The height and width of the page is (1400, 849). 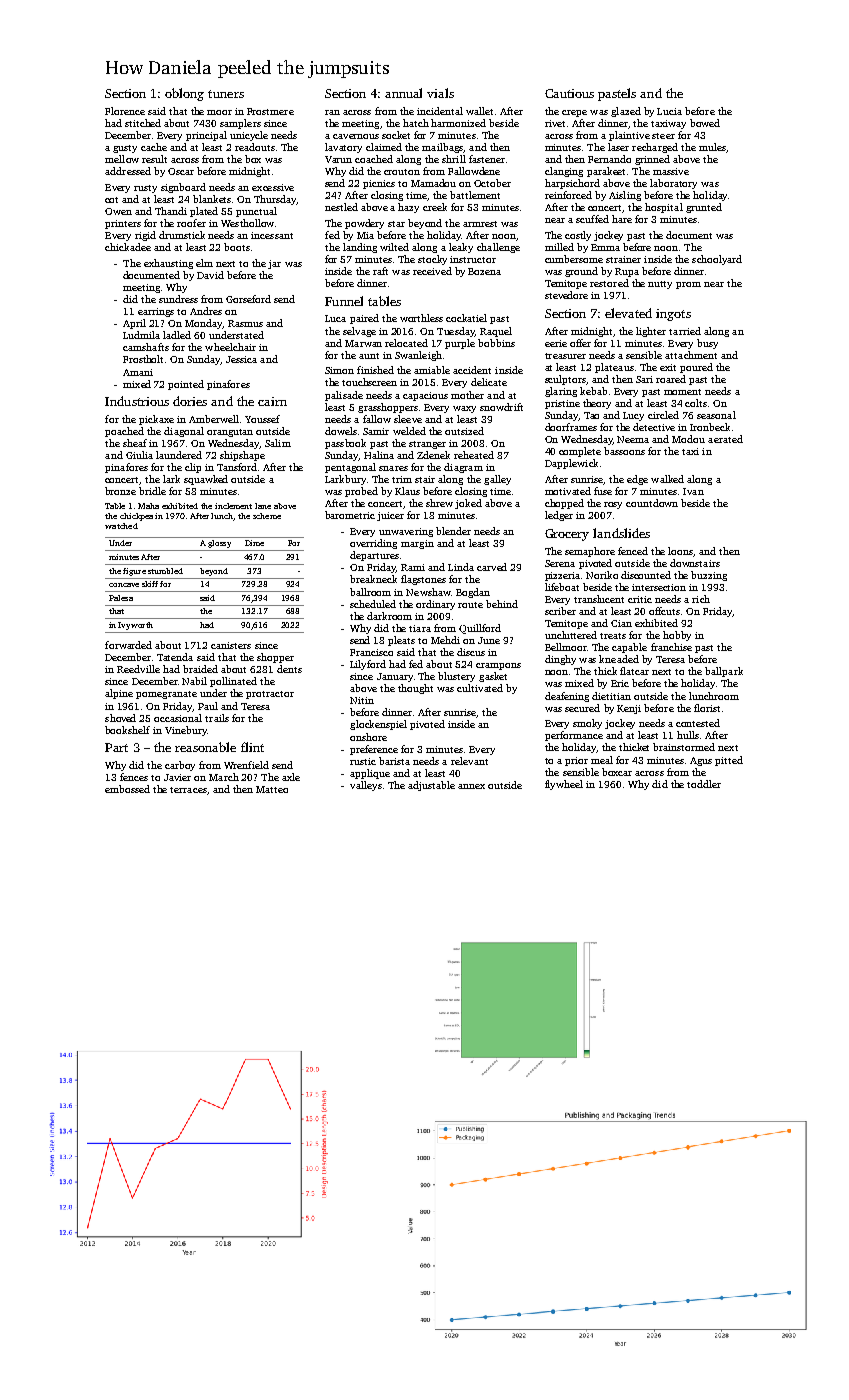 I want to click on Matteo, so click(x=272, y=789).
